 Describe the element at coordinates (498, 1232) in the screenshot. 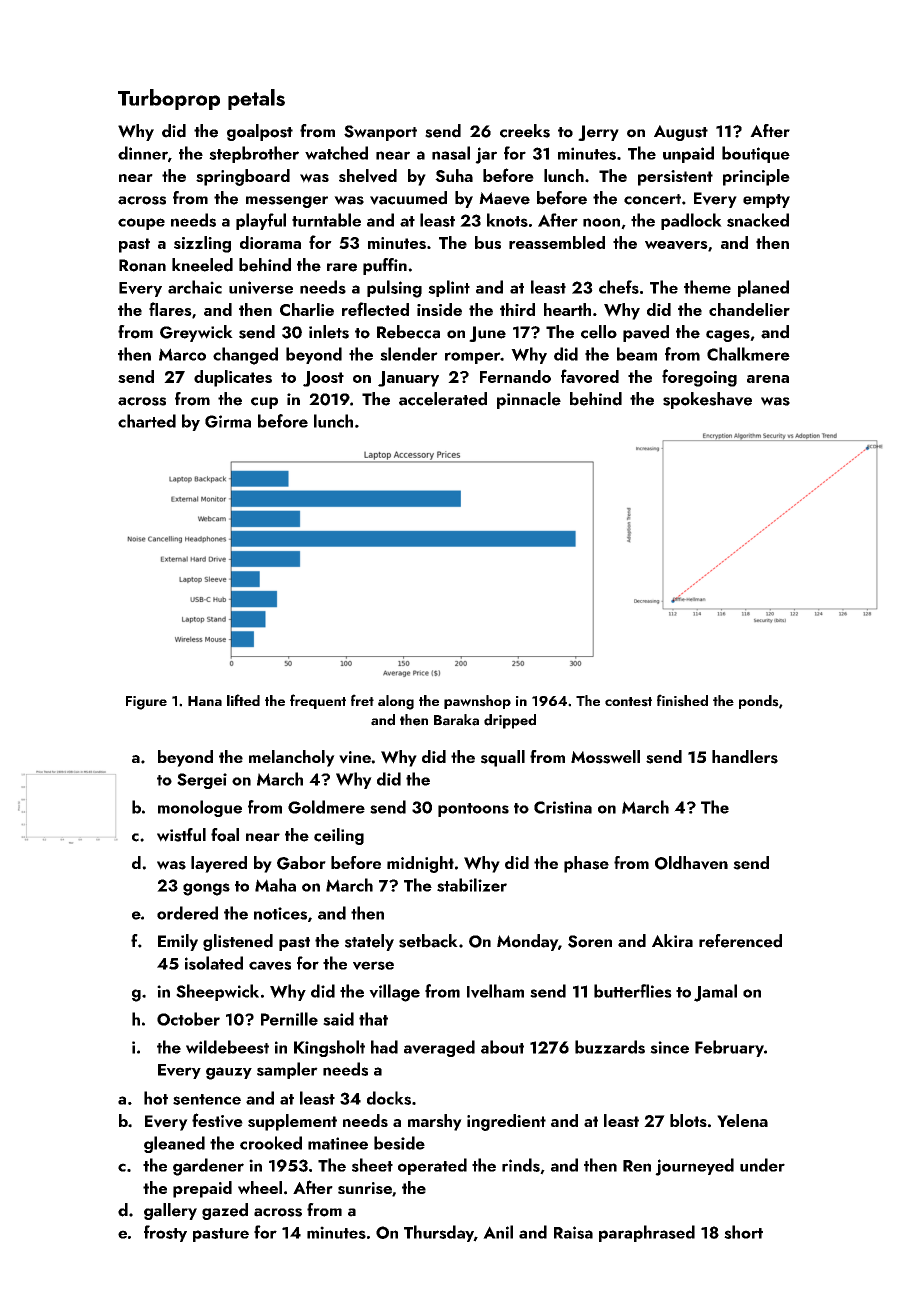

I see `Anil` at that location.
